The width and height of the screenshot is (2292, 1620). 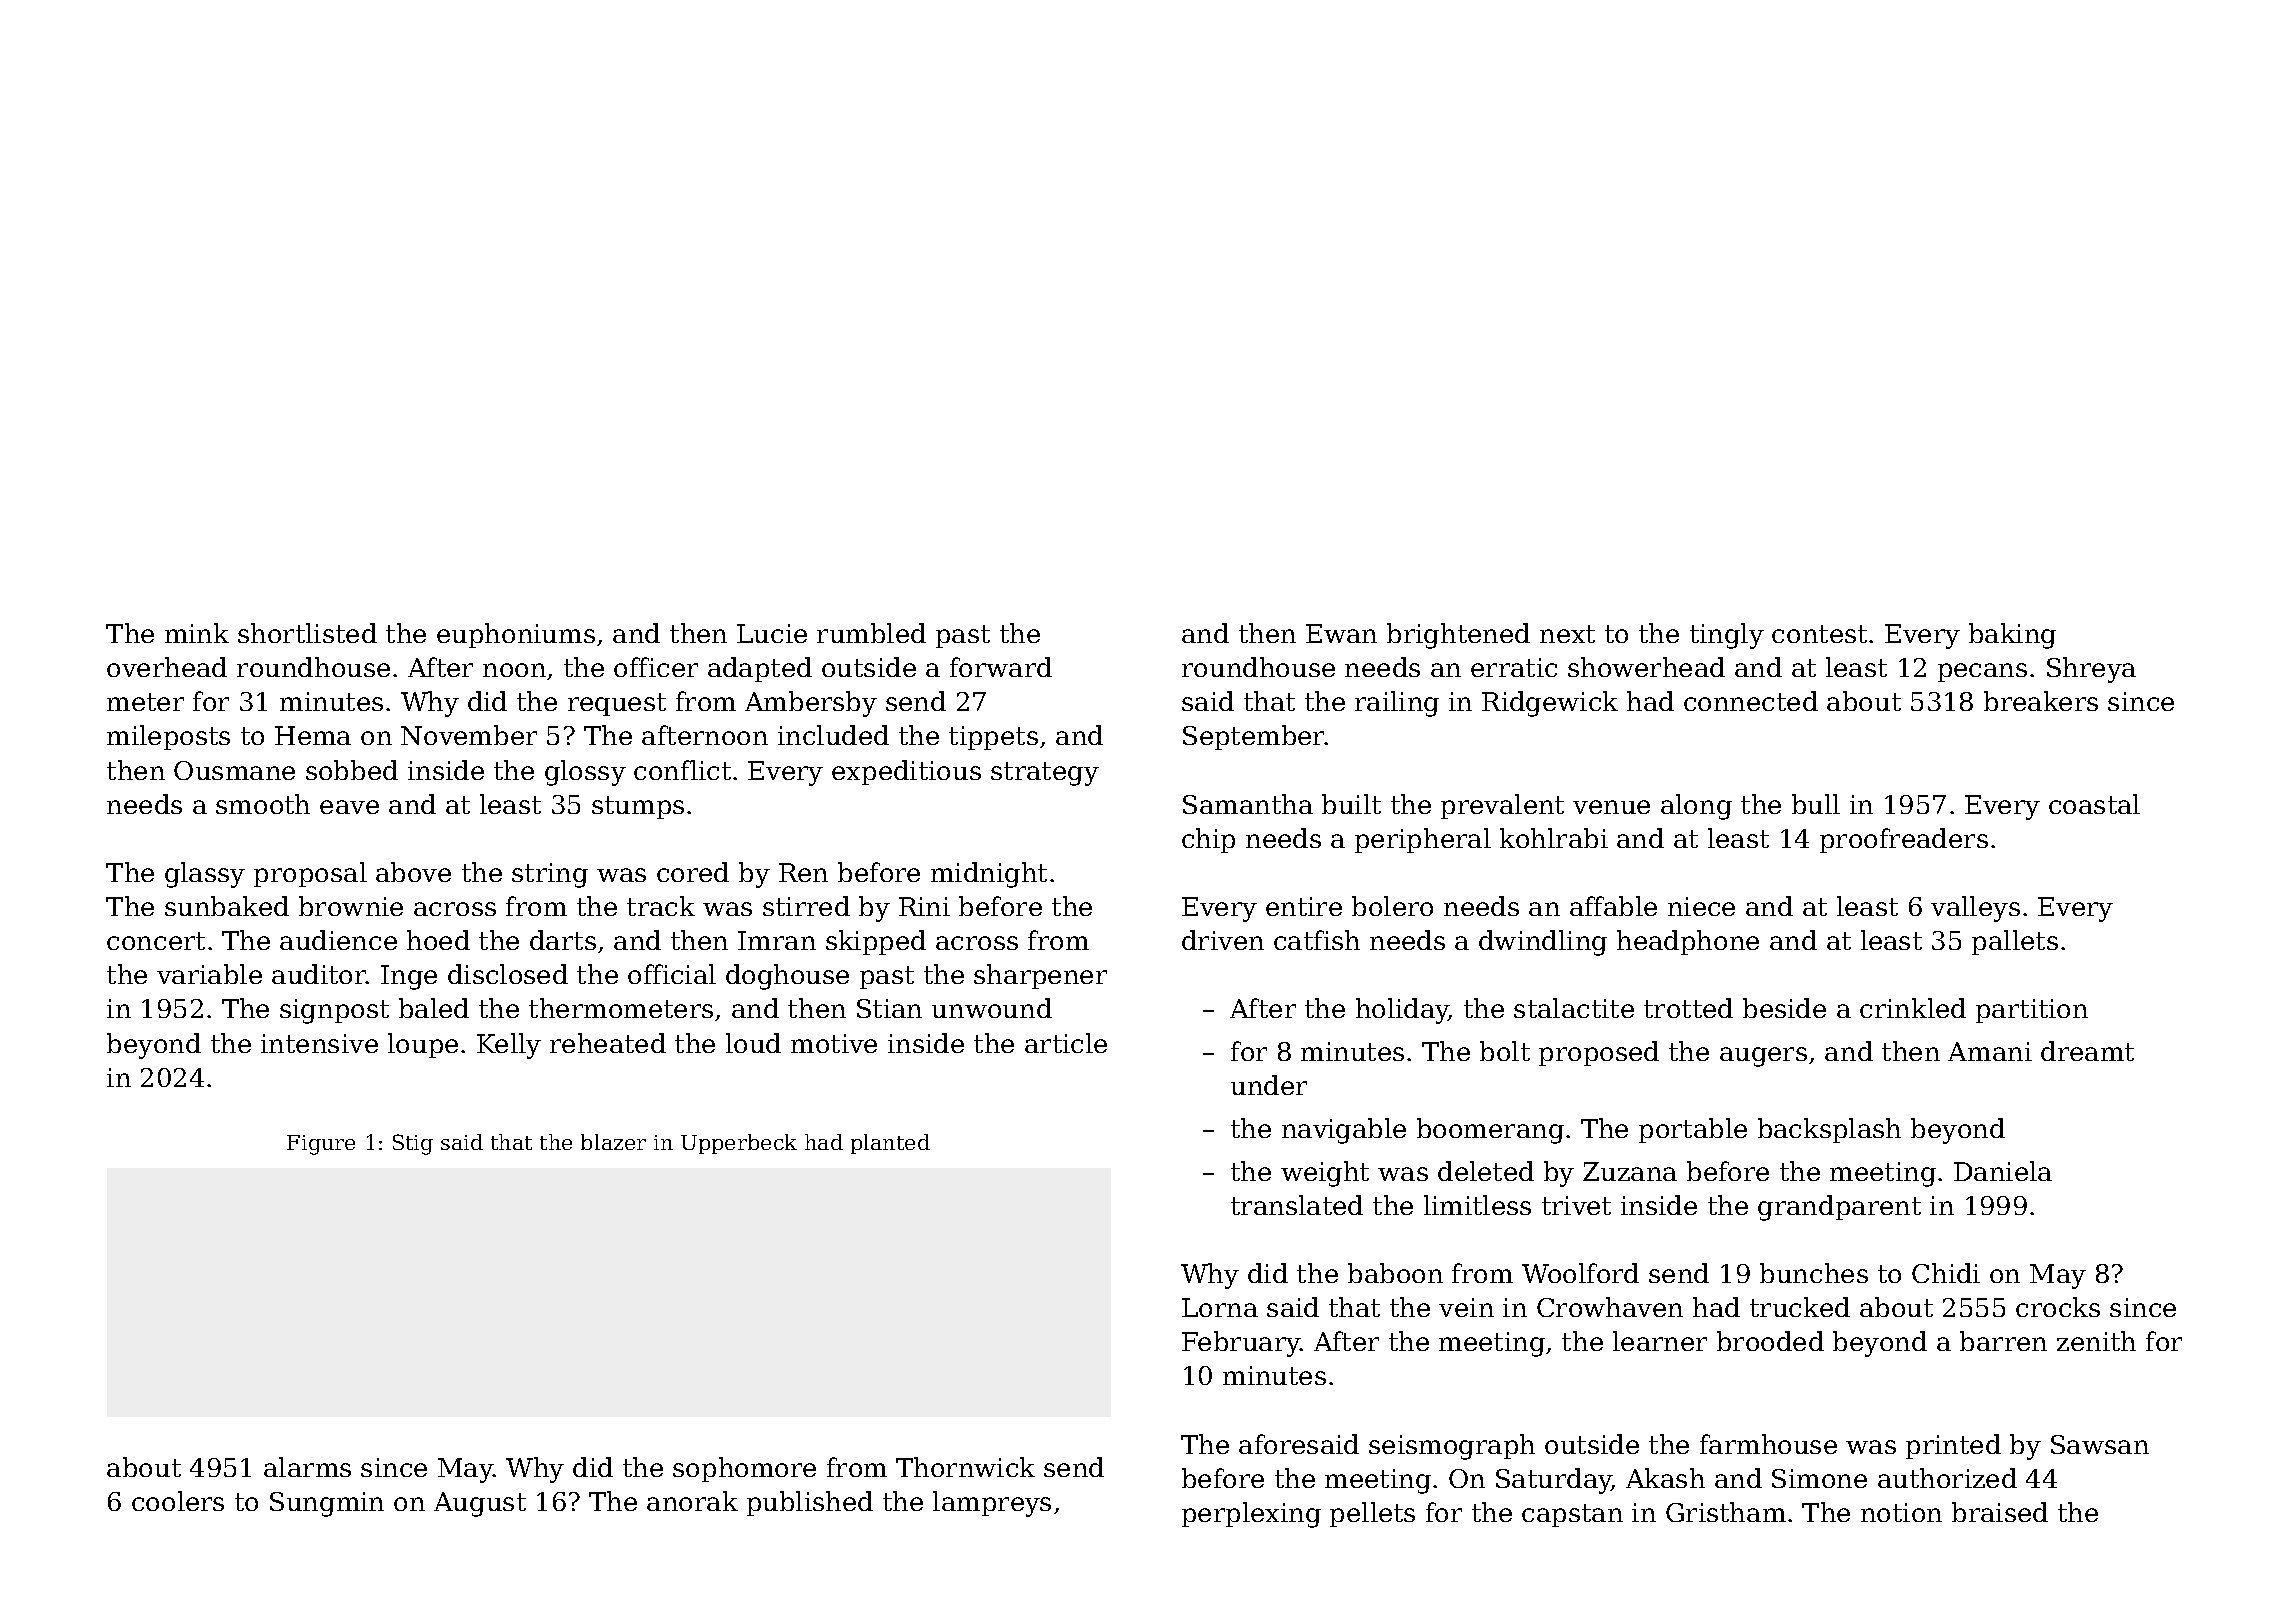 What do you see at coordinates (1567, 634) in the screenshot?
I see `next` at bounding box center [1567, 634].
